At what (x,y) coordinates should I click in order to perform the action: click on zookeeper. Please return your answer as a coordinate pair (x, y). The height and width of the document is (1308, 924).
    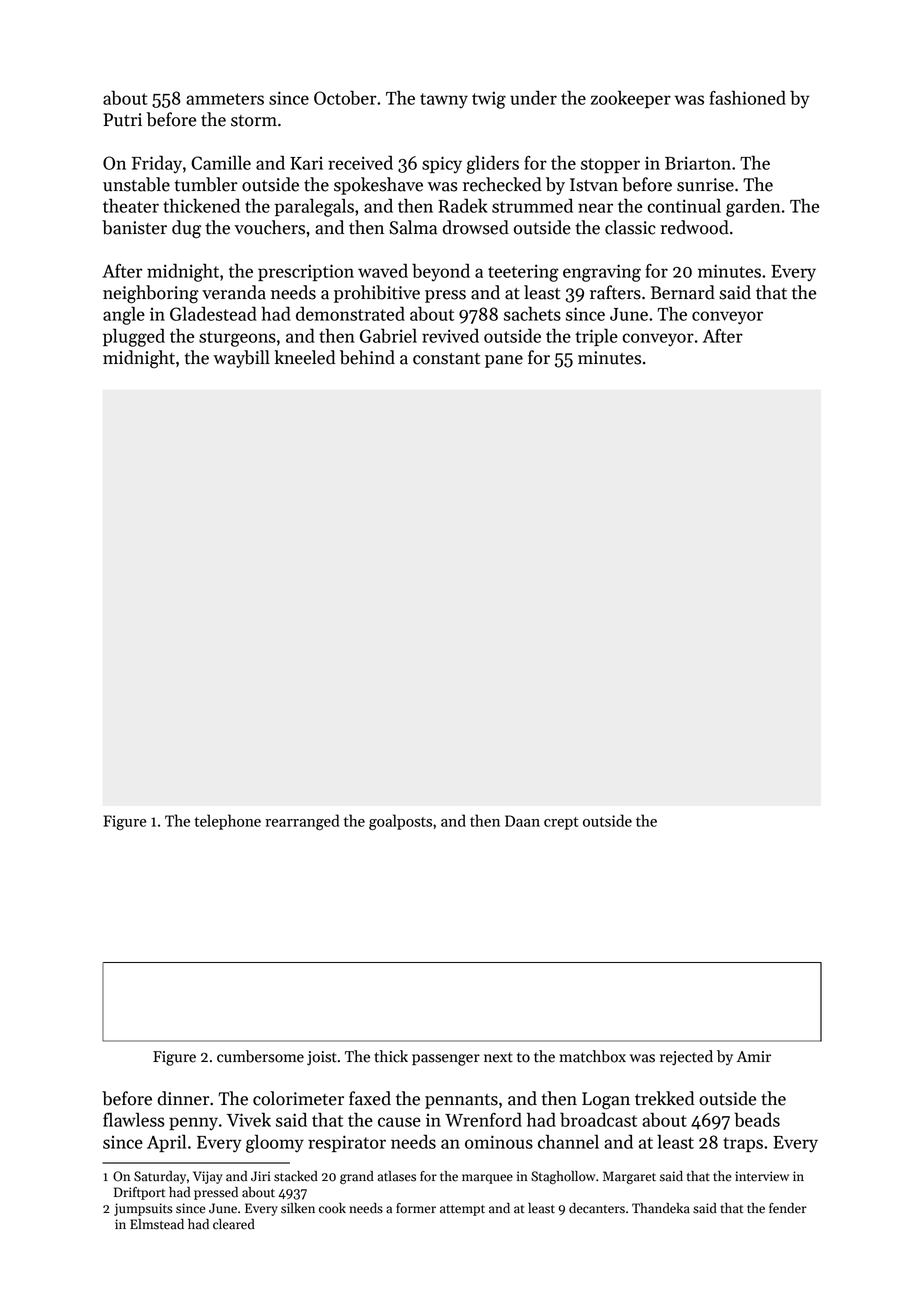
    Looking at the image, I should click on (631, 99).
